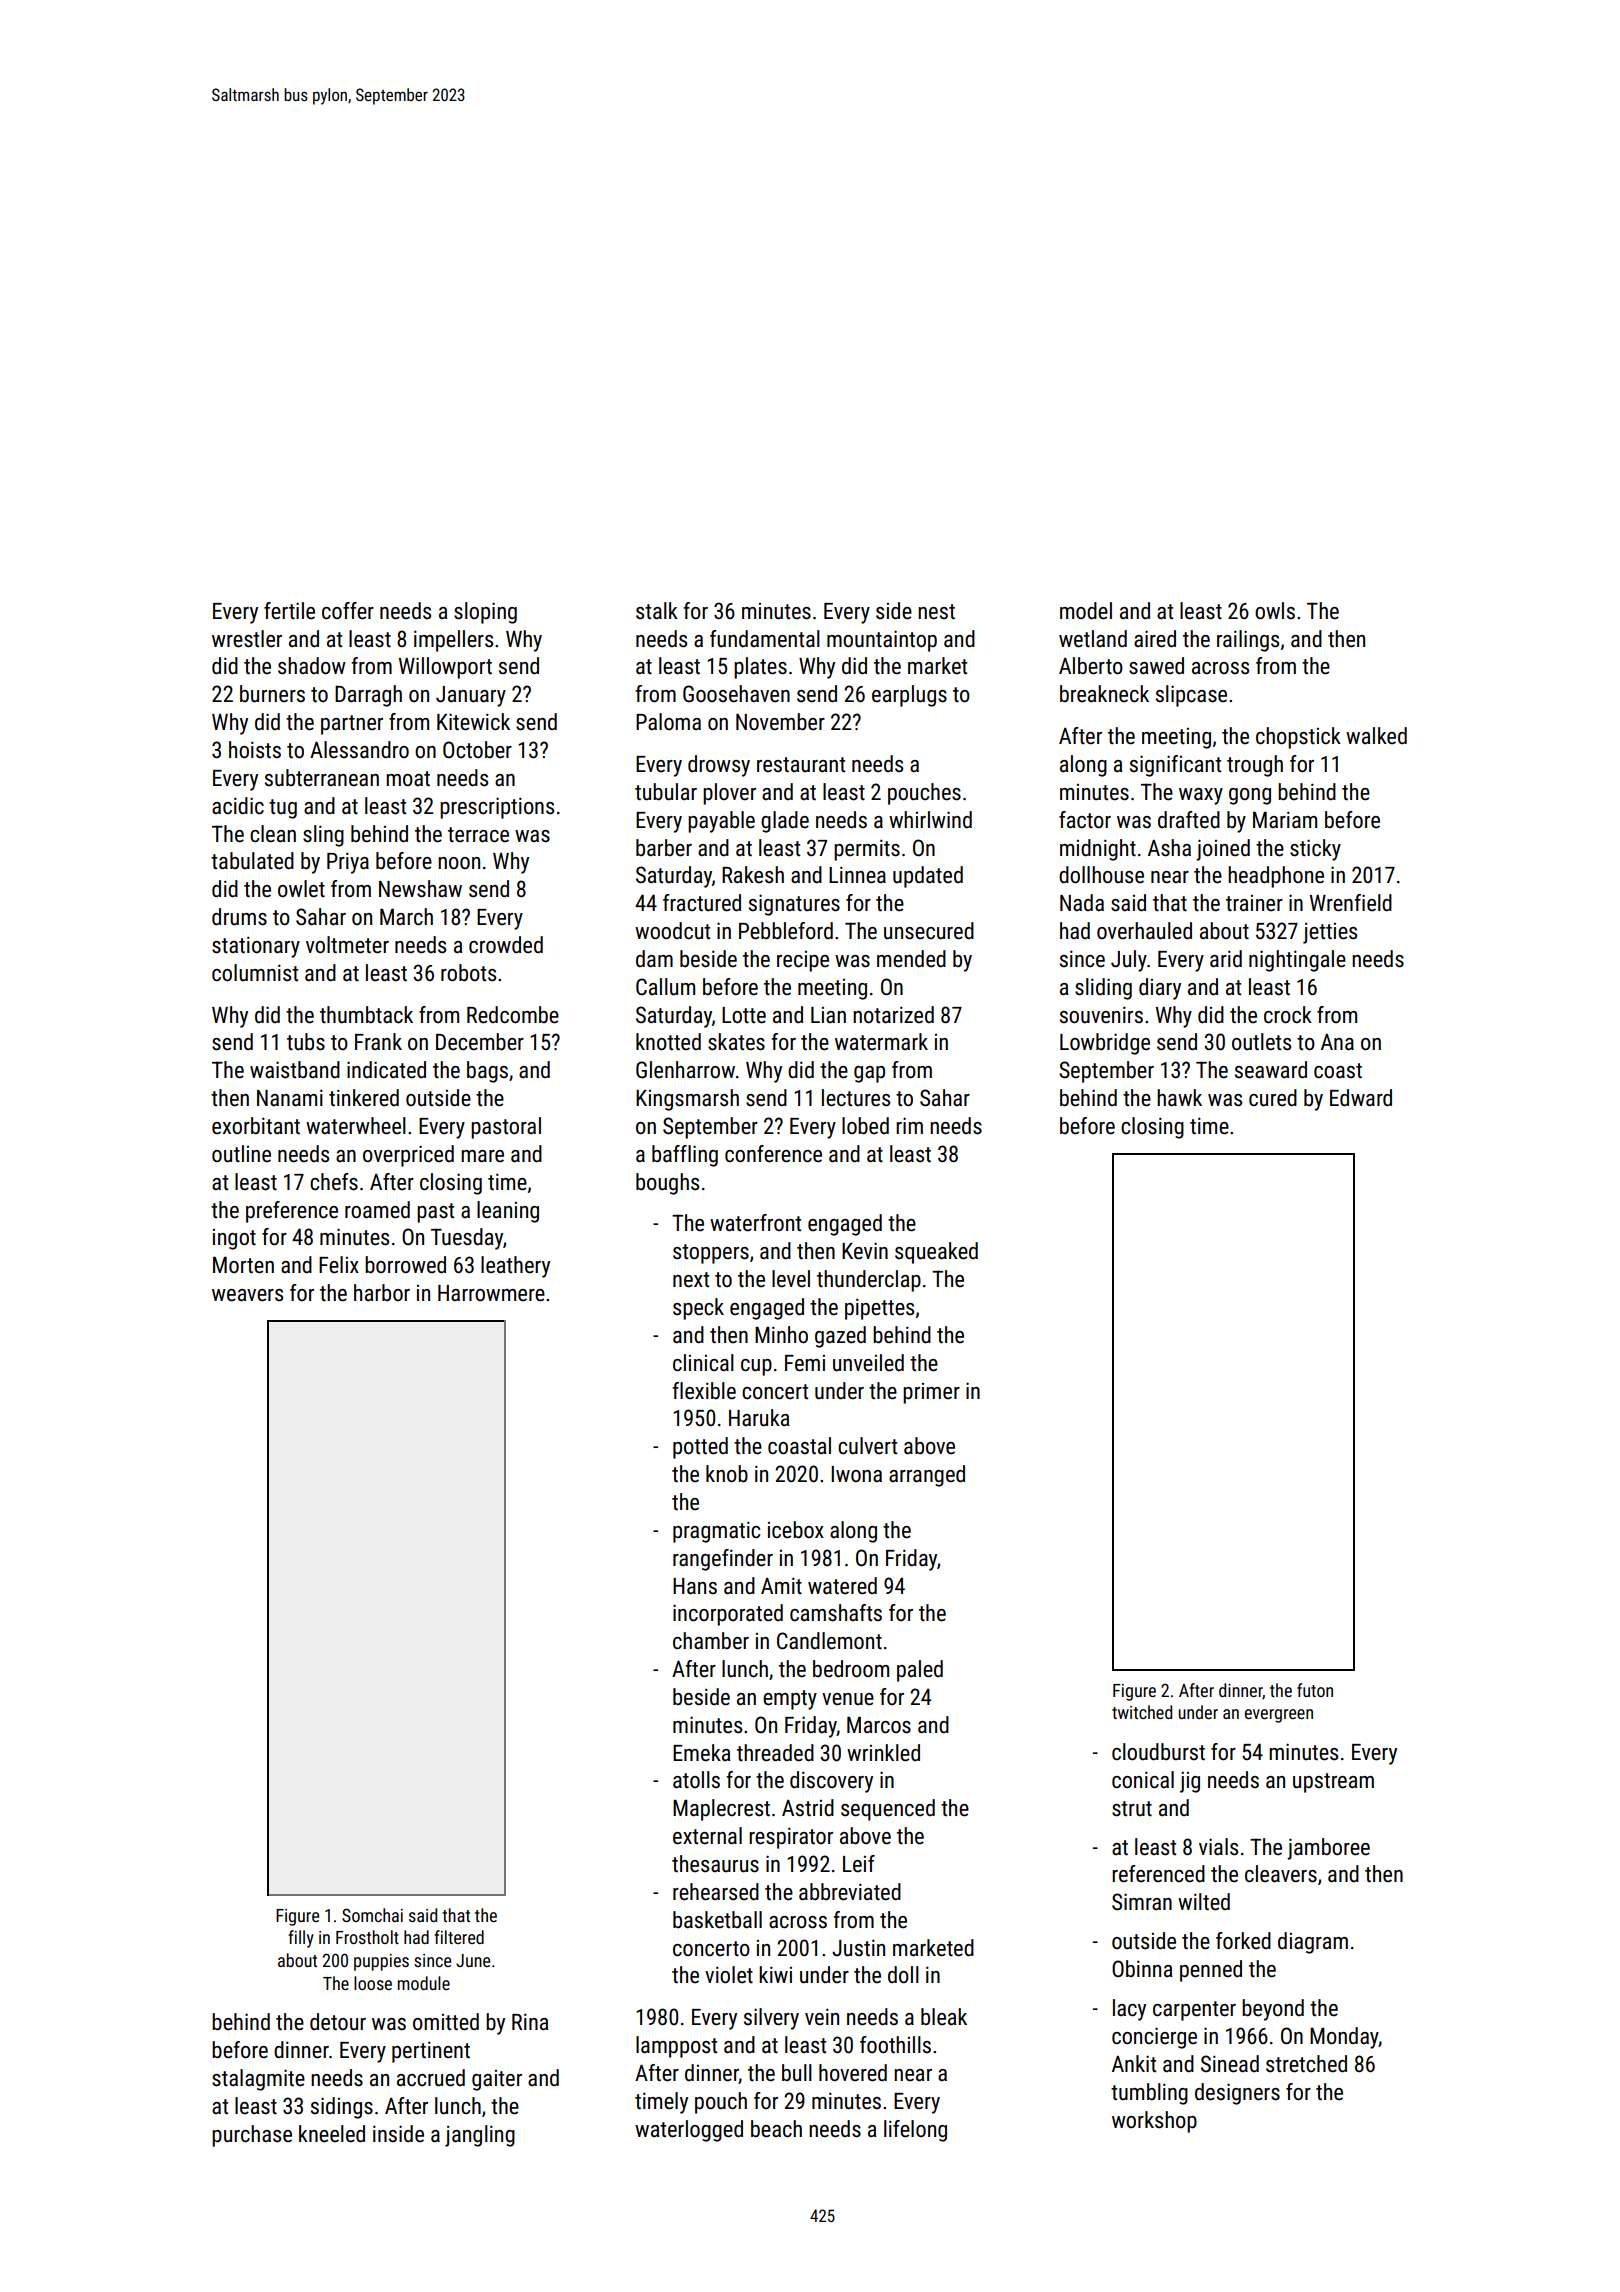 The width and height of the image is (1620, 2292). I want to click on trough, so click(1255, 766).
